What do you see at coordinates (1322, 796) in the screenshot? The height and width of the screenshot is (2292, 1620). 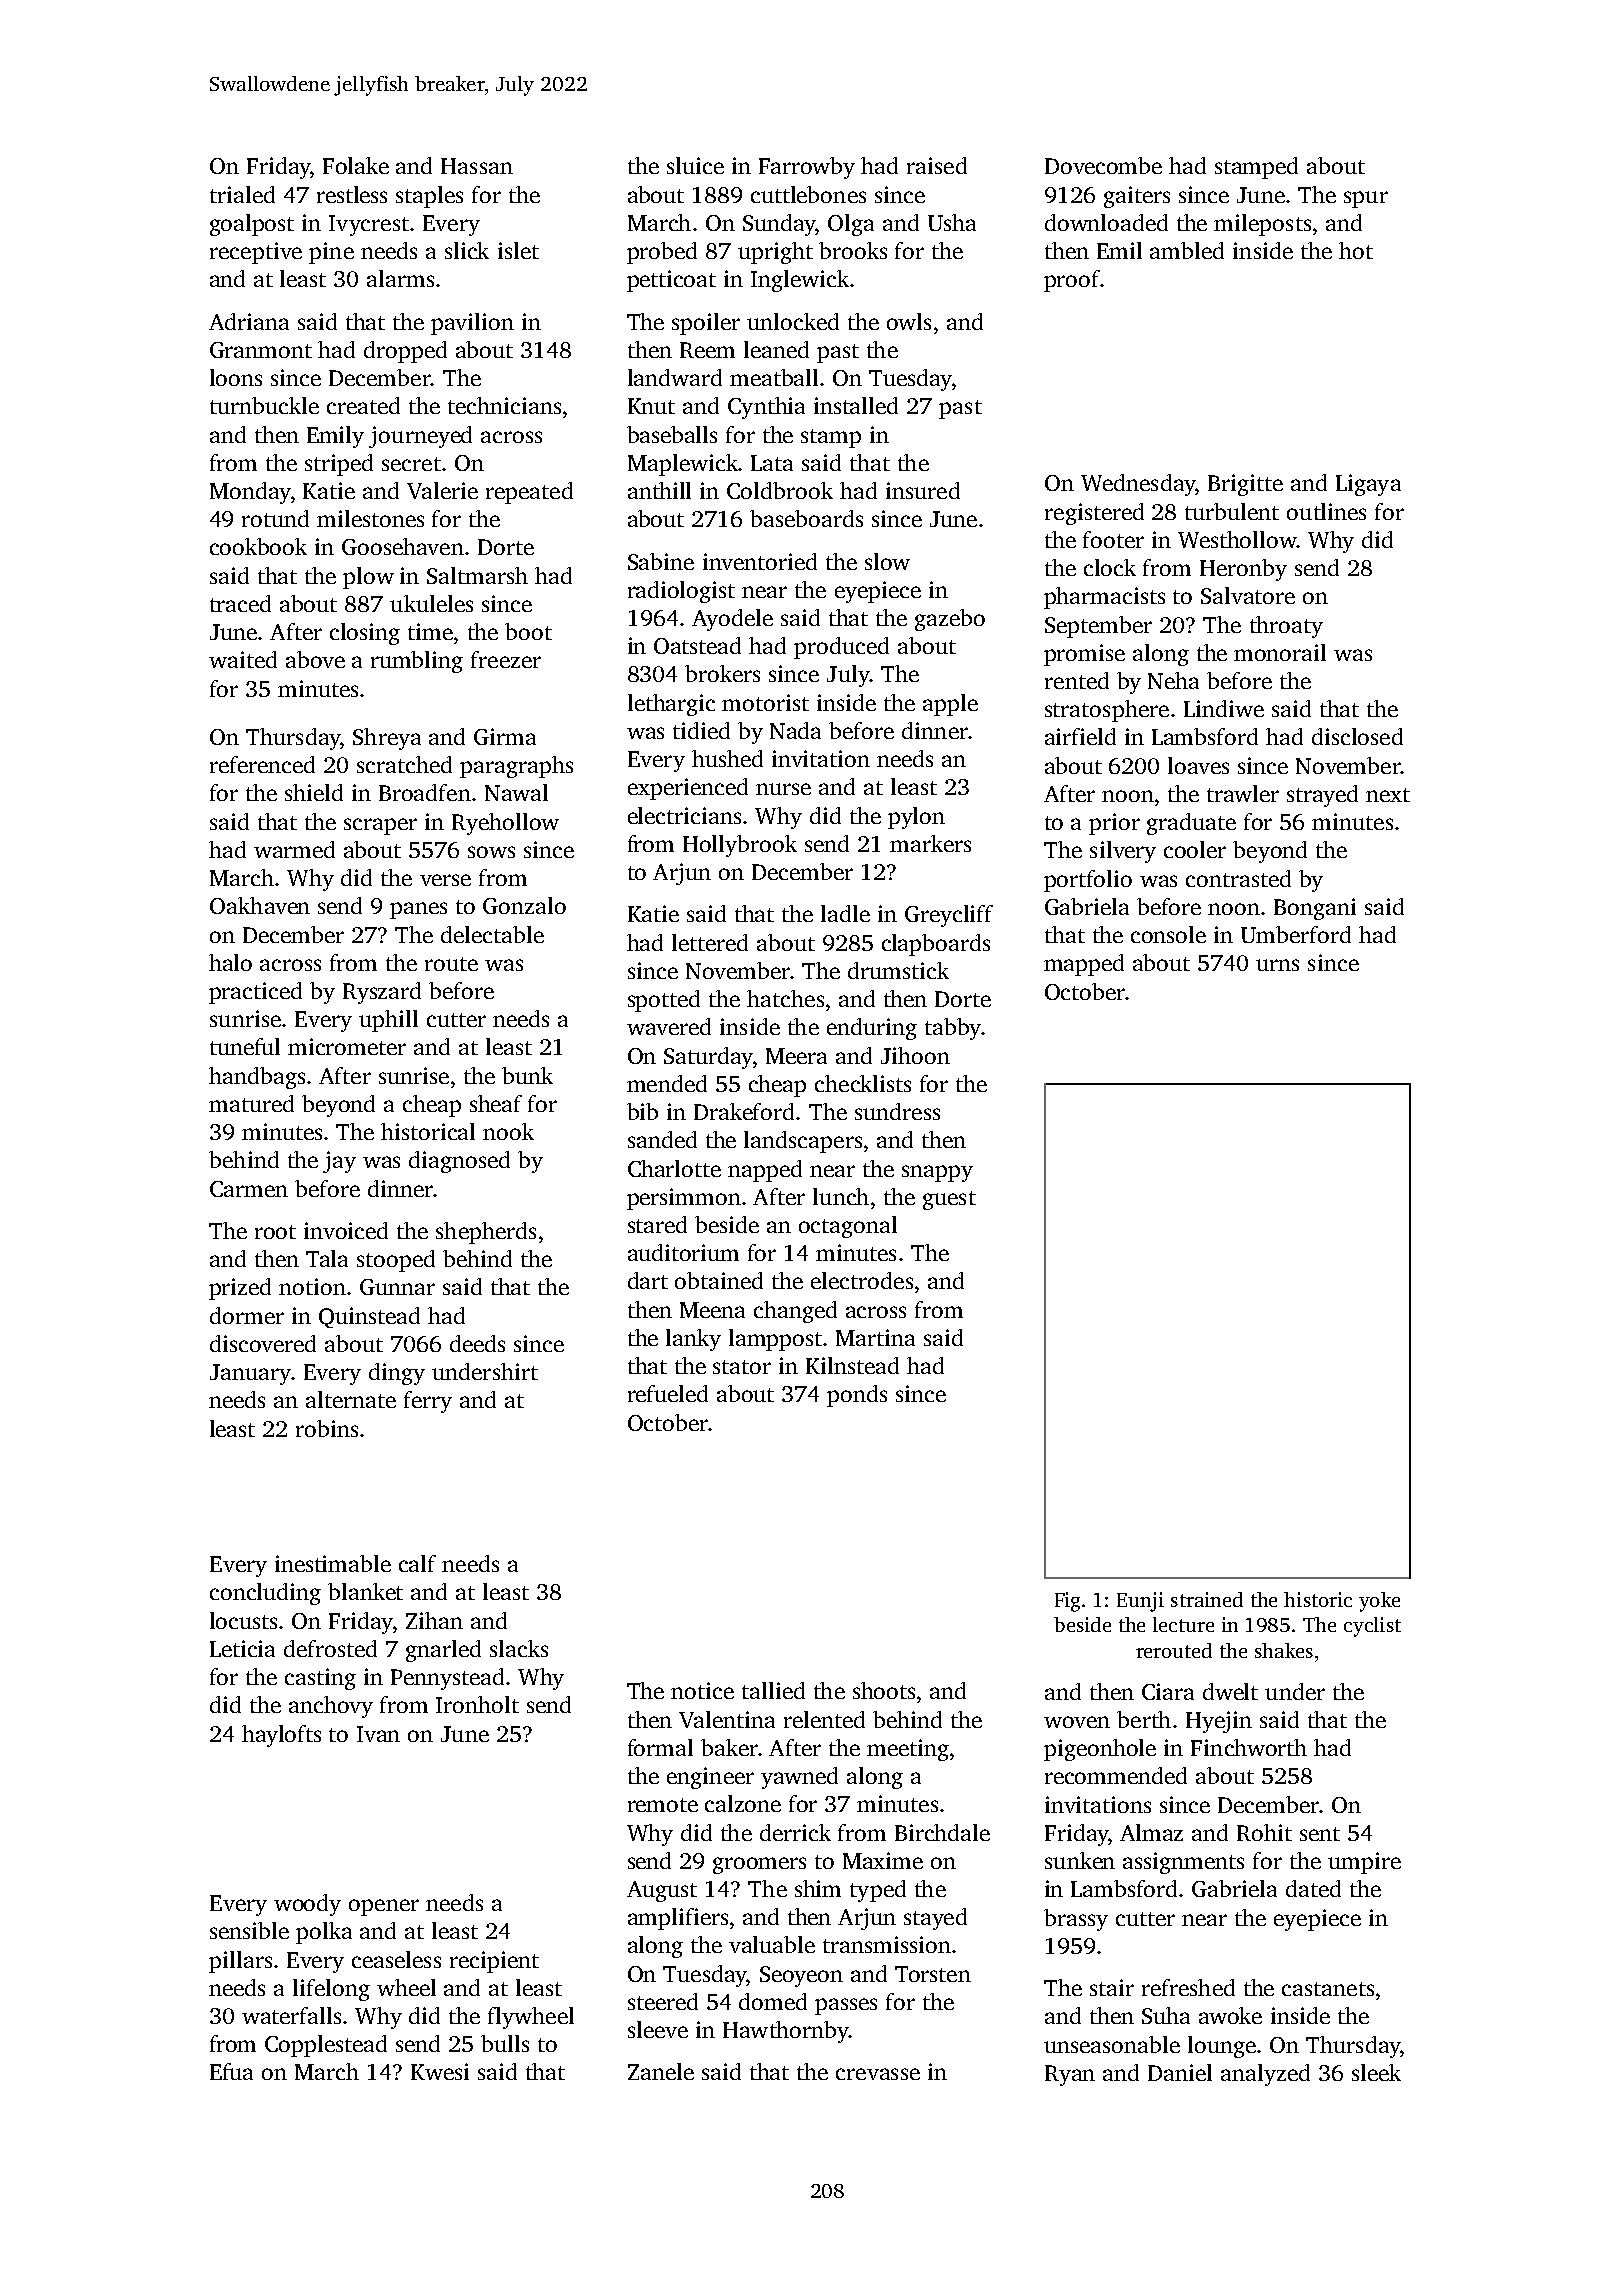 I see `strayed` at bounding box center [1322, 796].
